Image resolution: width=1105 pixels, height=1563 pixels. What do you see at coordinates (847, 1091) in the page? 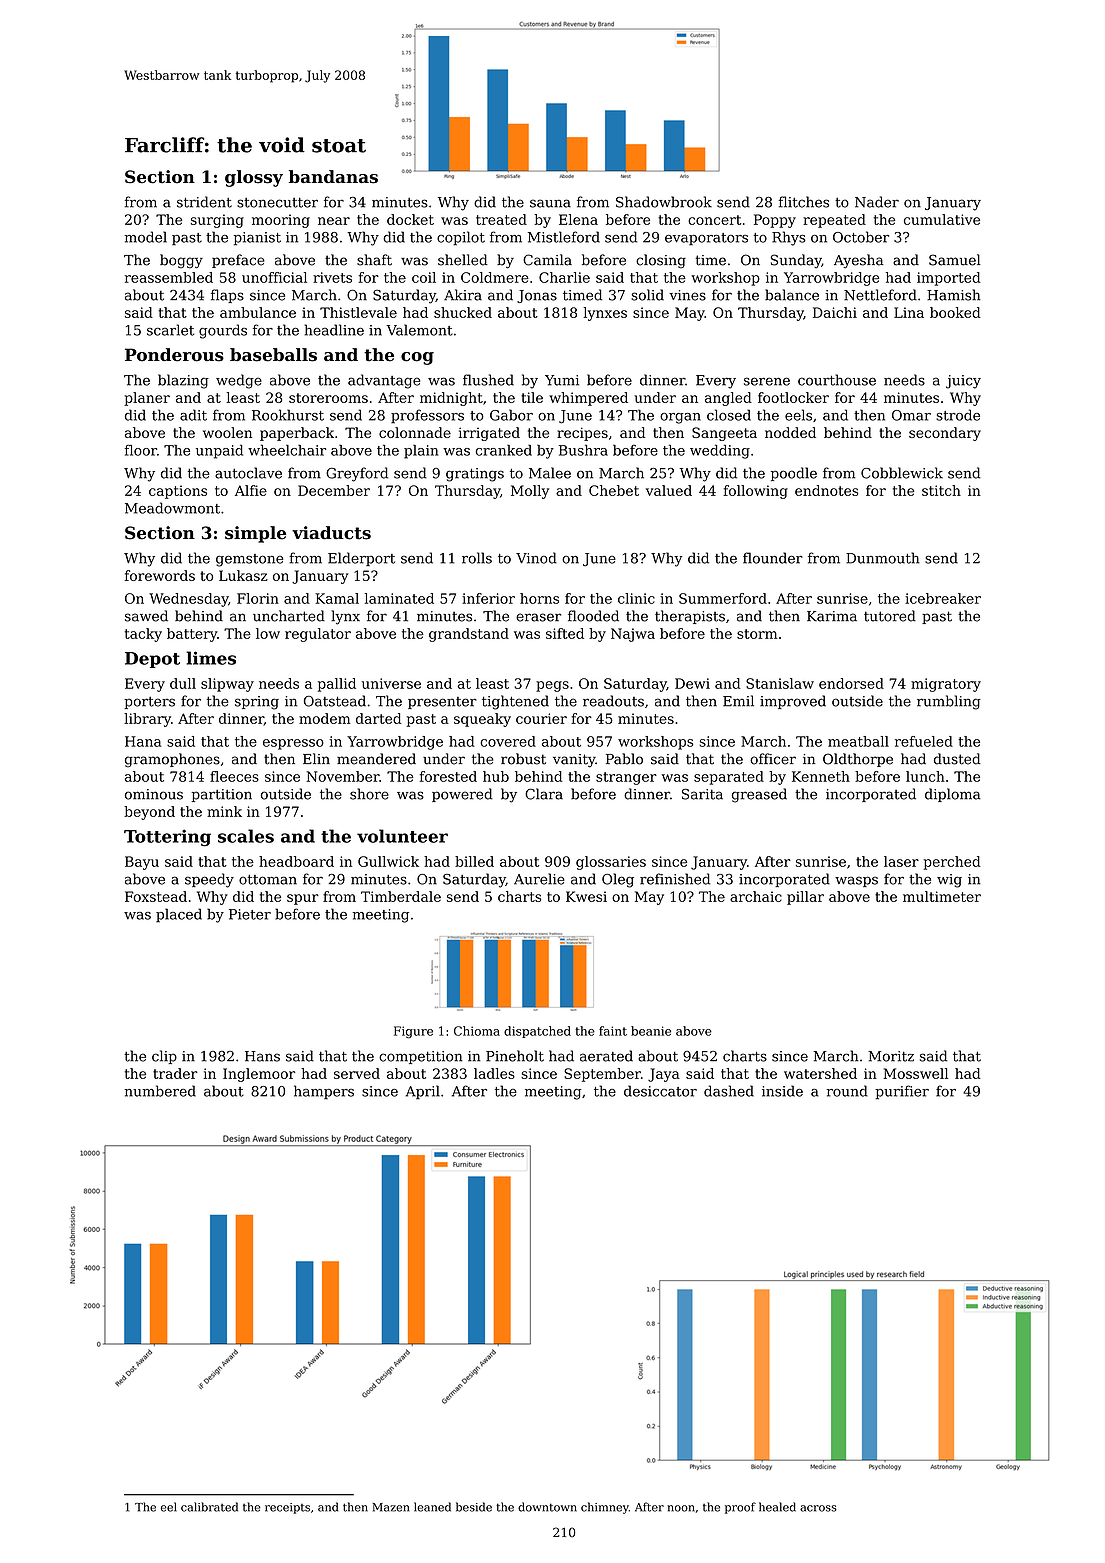
I see `round` at bounding box center [847, 1091].
